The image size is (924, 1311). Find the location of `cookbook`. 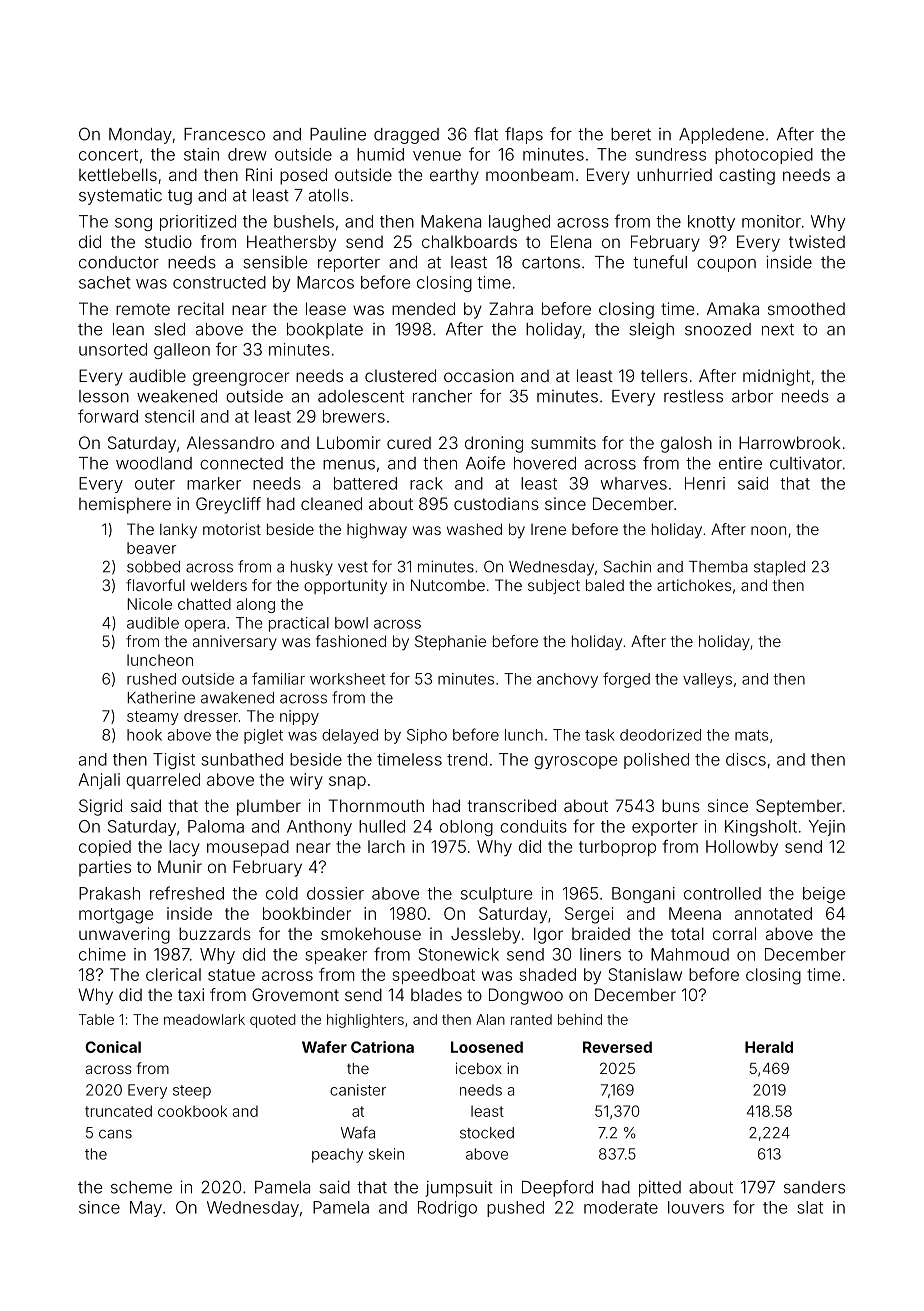

cookbook is located at coordinates (192, 1111).
